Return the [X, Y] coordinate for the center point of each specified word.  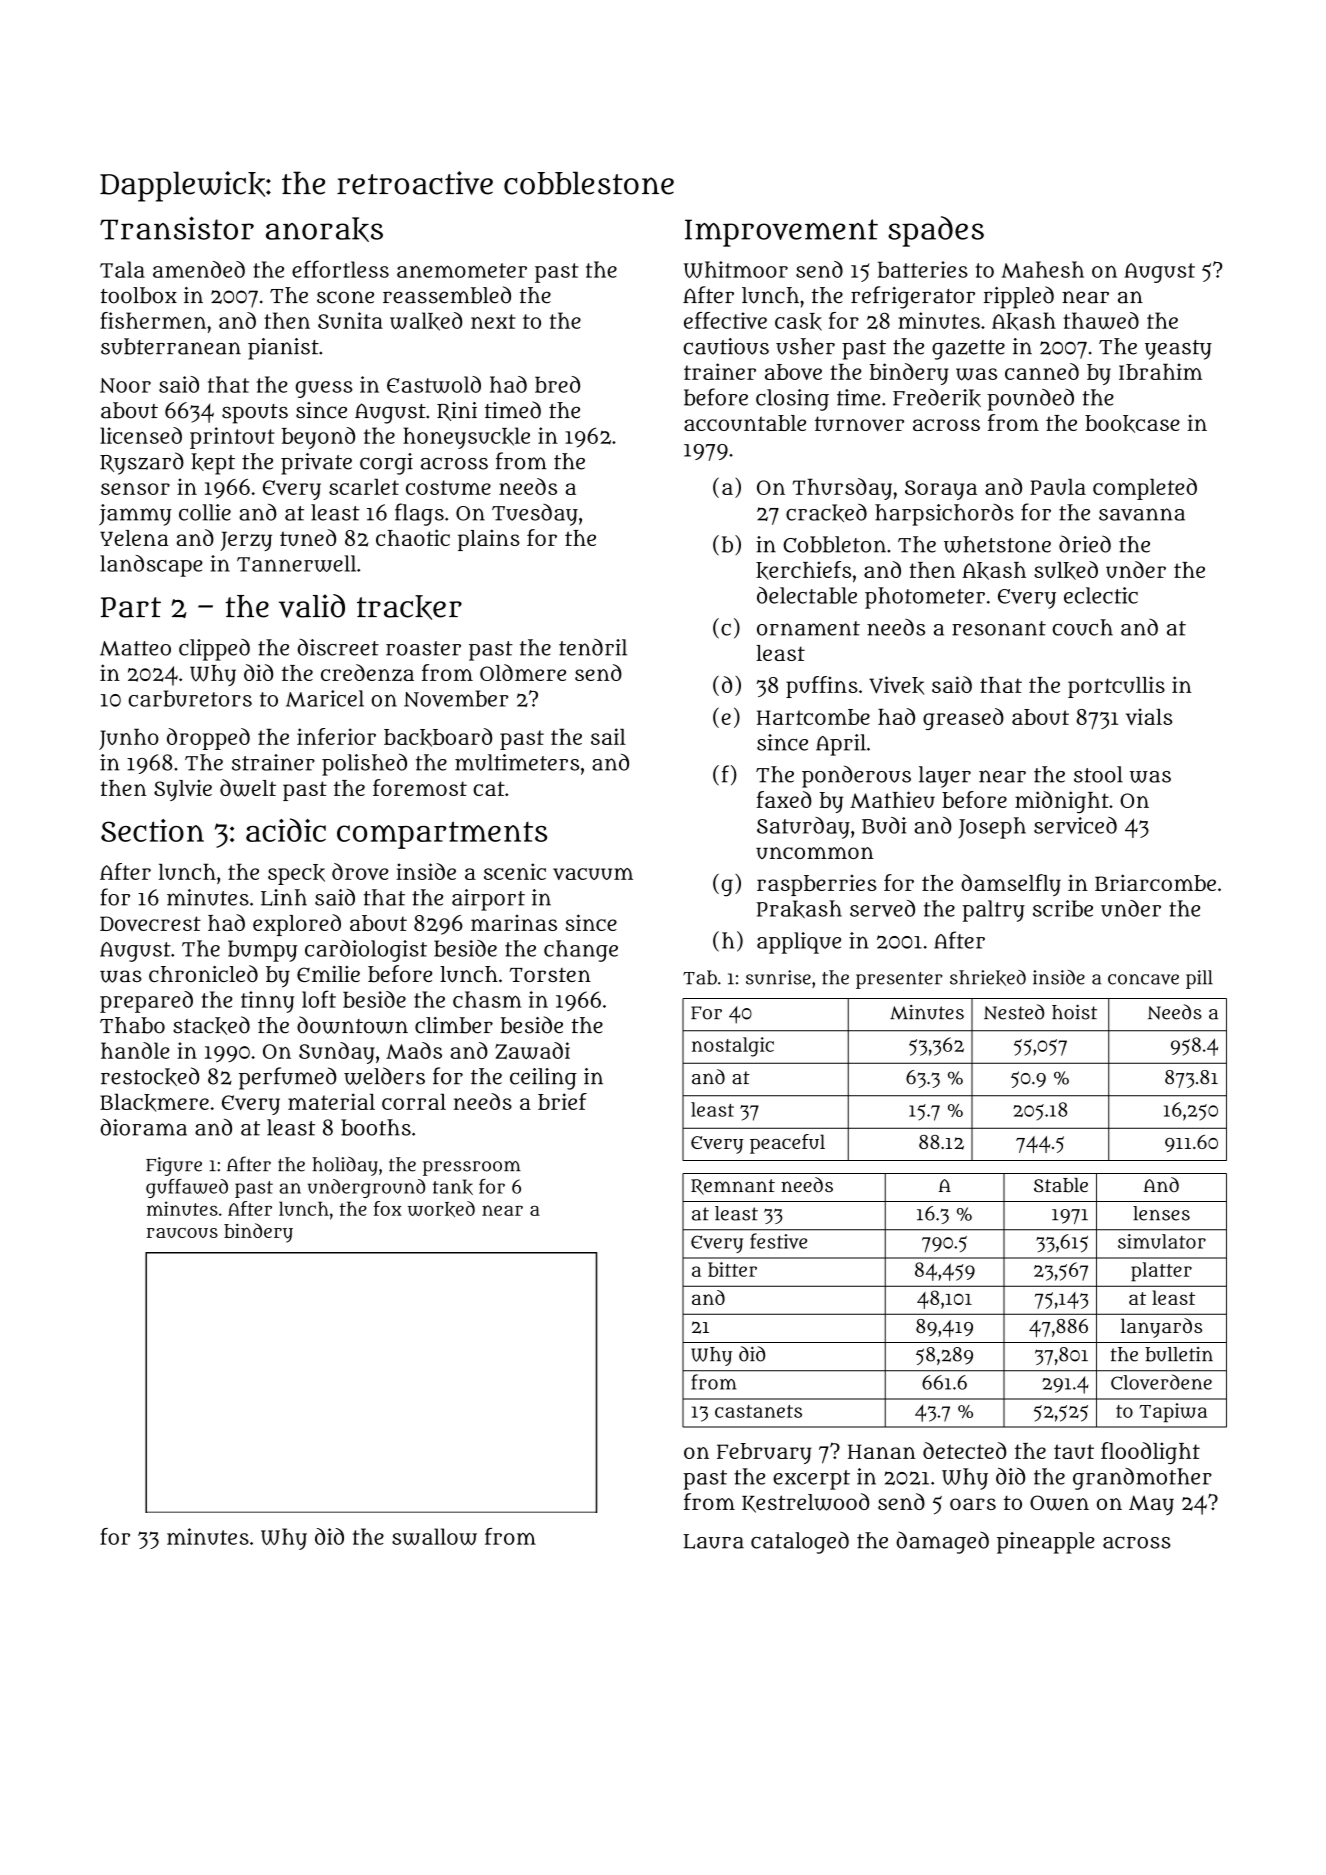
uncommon [815, 853]
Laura [713, 1541]
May [1151, 1505]
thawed [1101, 320]
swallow [434, 1536]
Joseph [992, 828]
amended [199, 269]
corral [414, 1102]
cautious [726, 346]
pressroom [472, 1168]
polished [364, 764]
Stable [1061, 1185]
